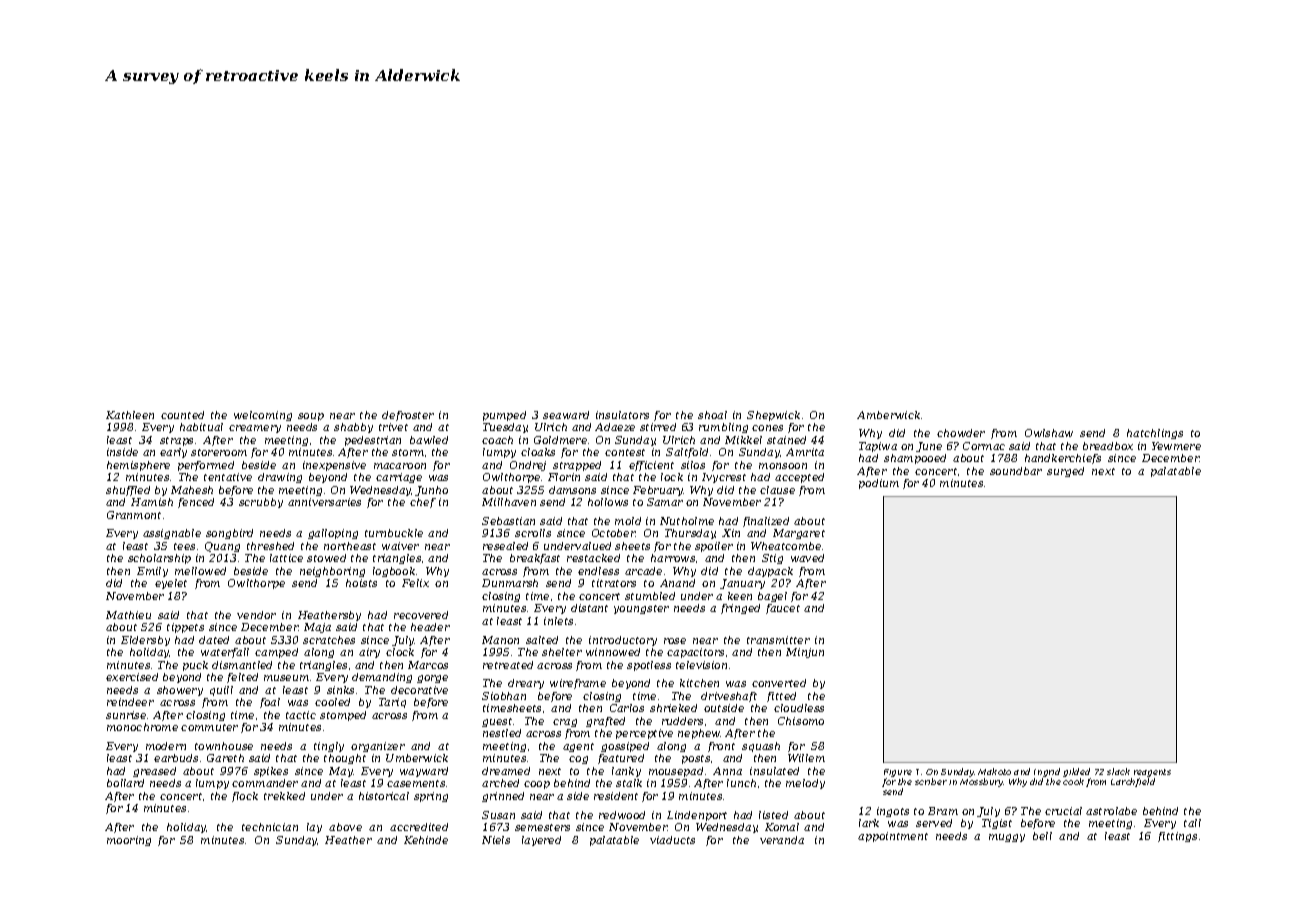 This screenshot has width=1308, height=924. Describe the element at coordinates (593, 558) in the screenshot. I see `restacked` at that location.
